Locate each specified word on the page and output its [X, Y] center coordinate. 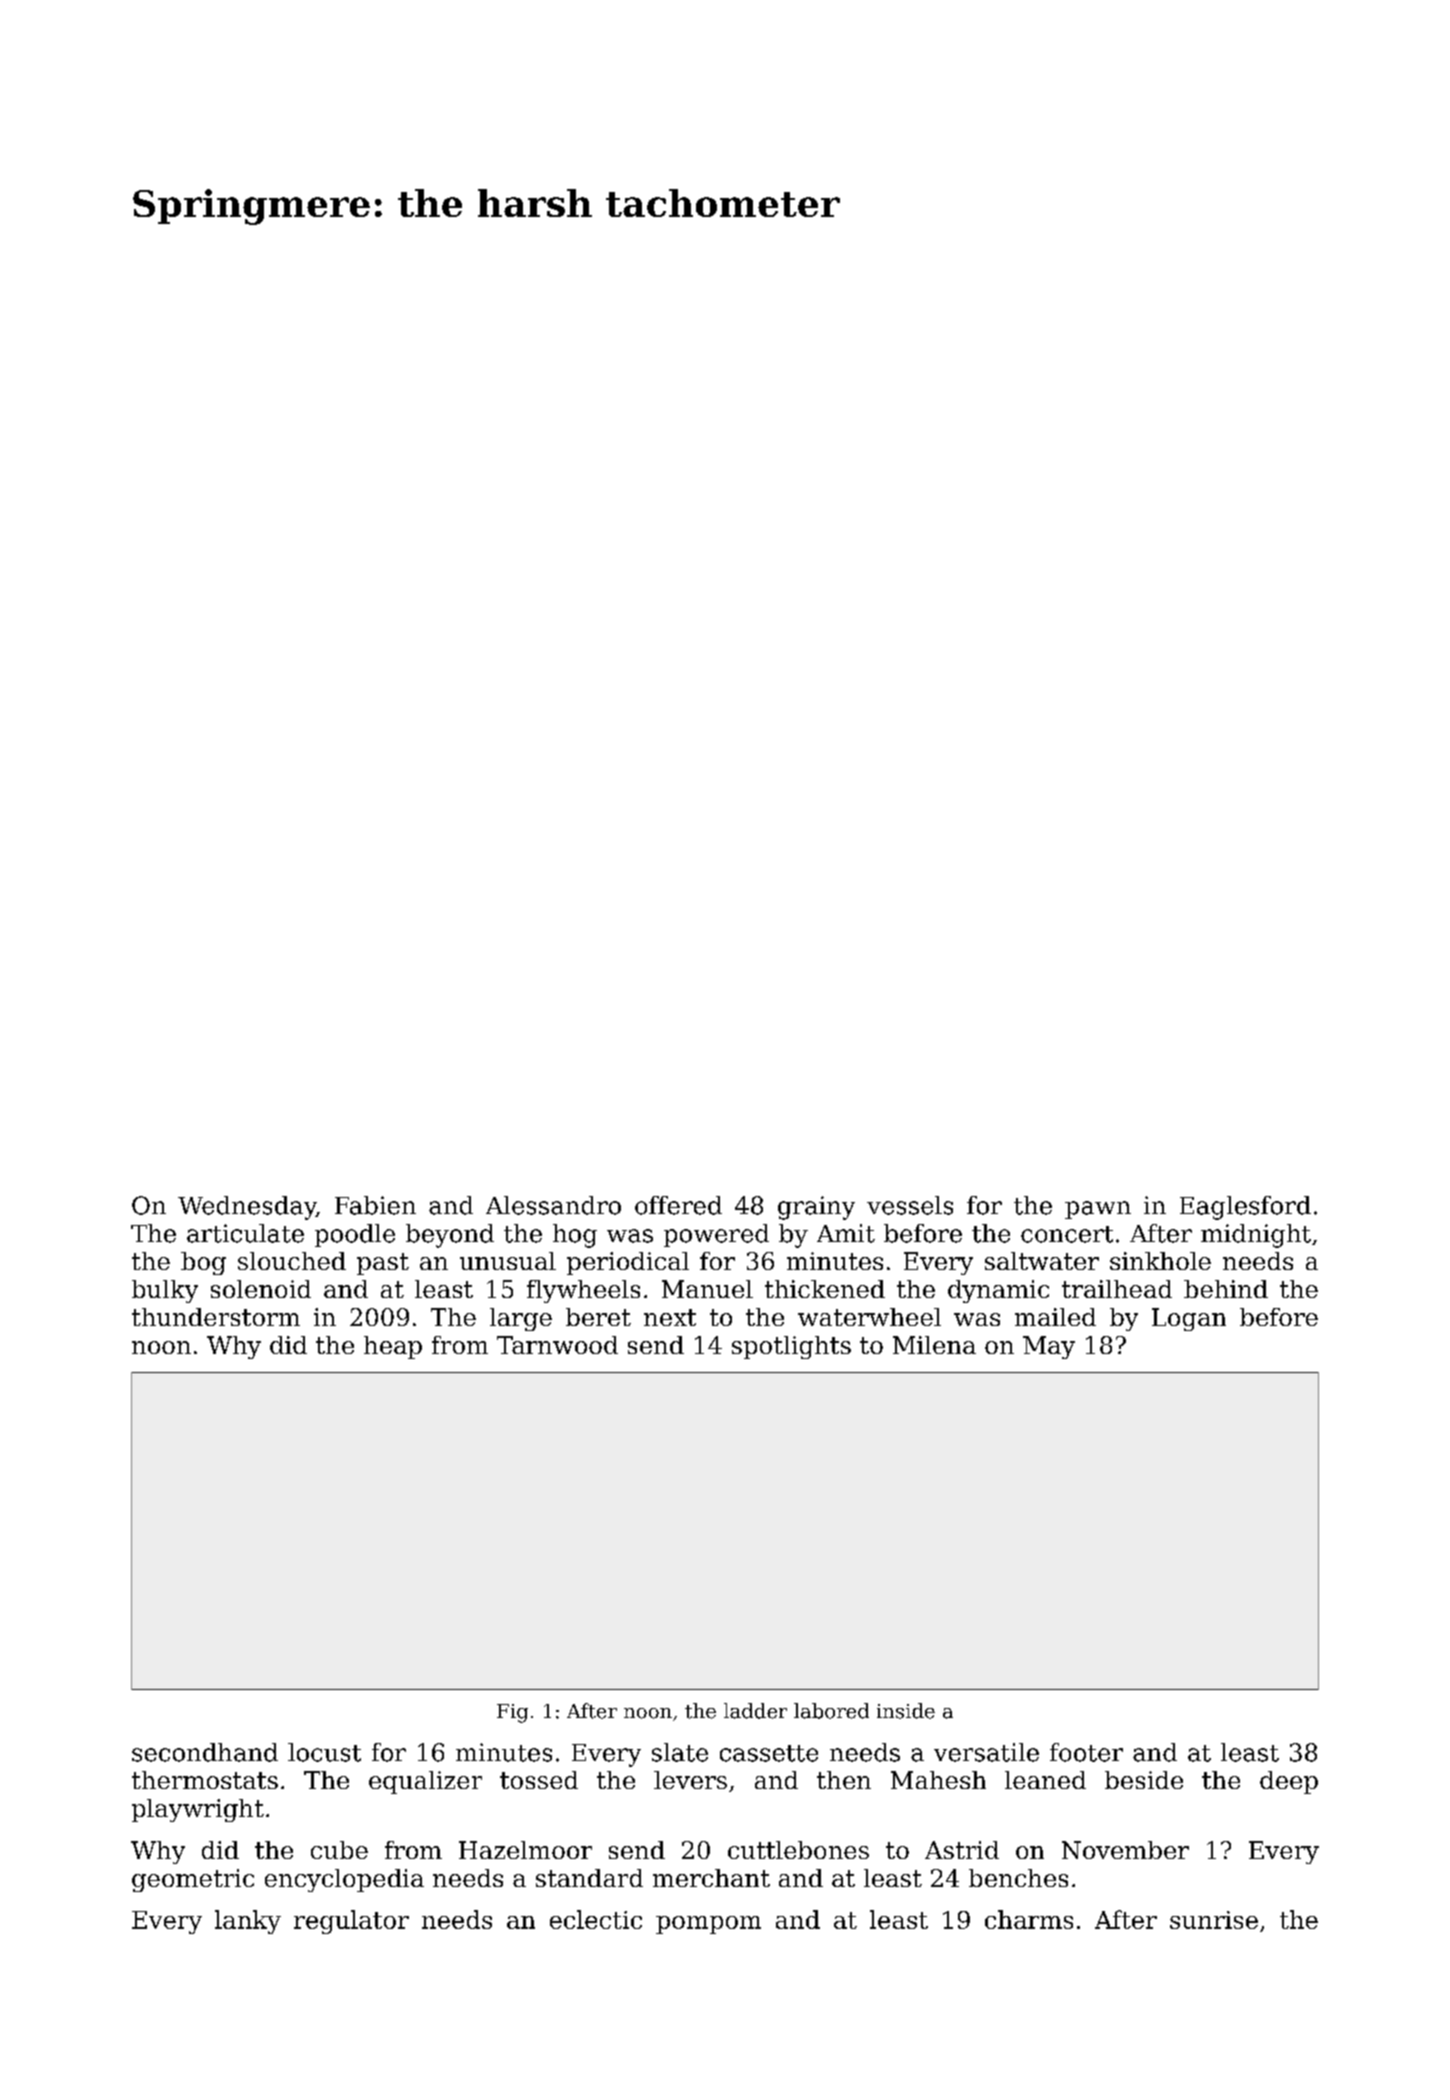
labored [831, 1711]
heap [393, 1347]
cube [339, 1850]
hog [575, 1236]
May [1049, 1347]
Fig [512, 1713]
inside [906, 1711]
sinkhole [1160, 1261]
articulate [245, 1233]
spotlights [791, 1347]
